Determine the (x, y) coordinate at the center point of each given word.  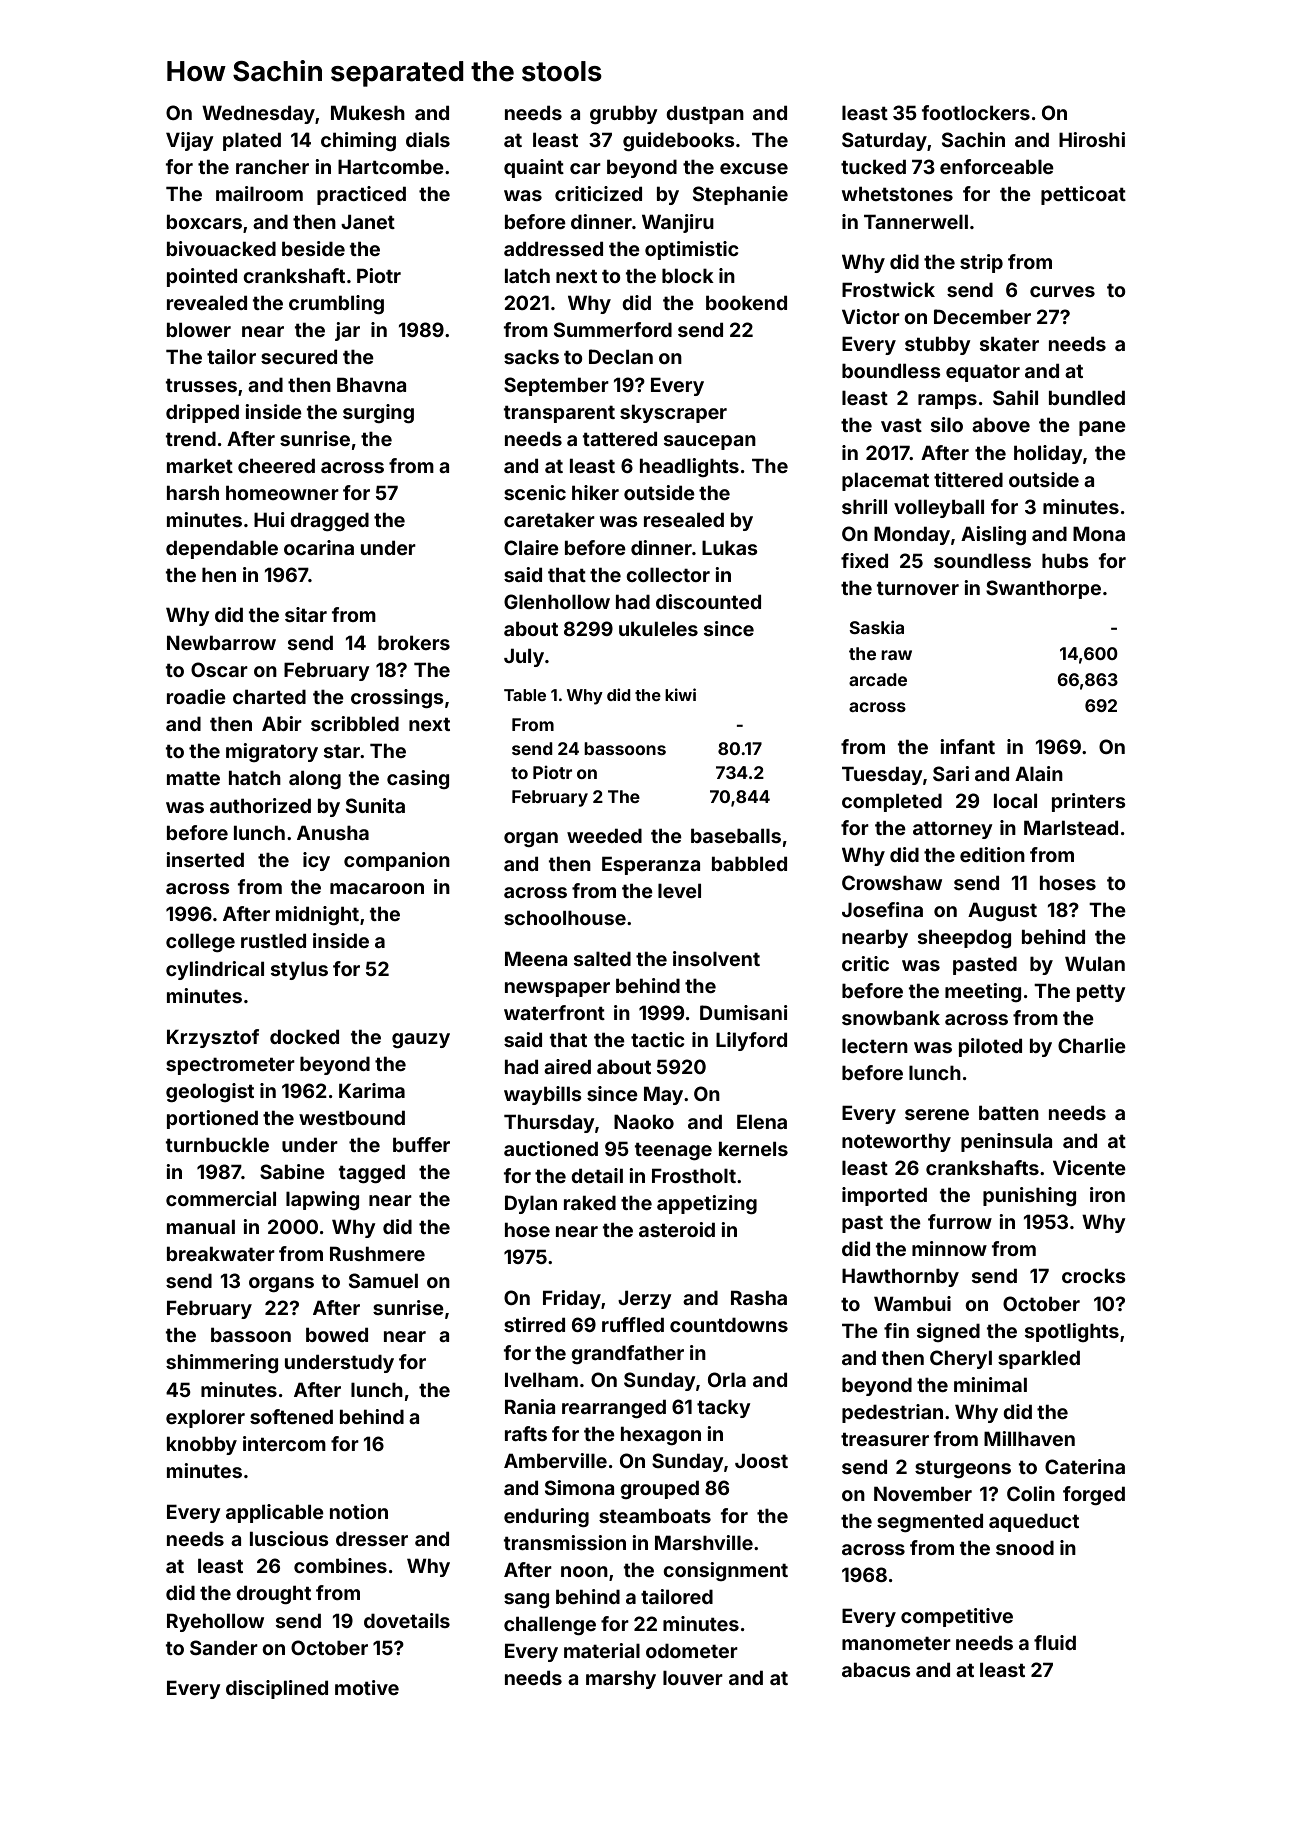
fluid (1055, 1642)
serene (937, 1114)
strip (981, 263)
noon (584, 1571)
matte (193, 778)
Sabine (292, 1171)
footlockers (976, 112)
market (200, 465)
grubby (624, 114)
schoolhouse (565, 917)
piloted (990, 1047)
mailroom (259, 193)
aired (567, 1066)
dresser (372, 1539)
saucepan (710, 442)
